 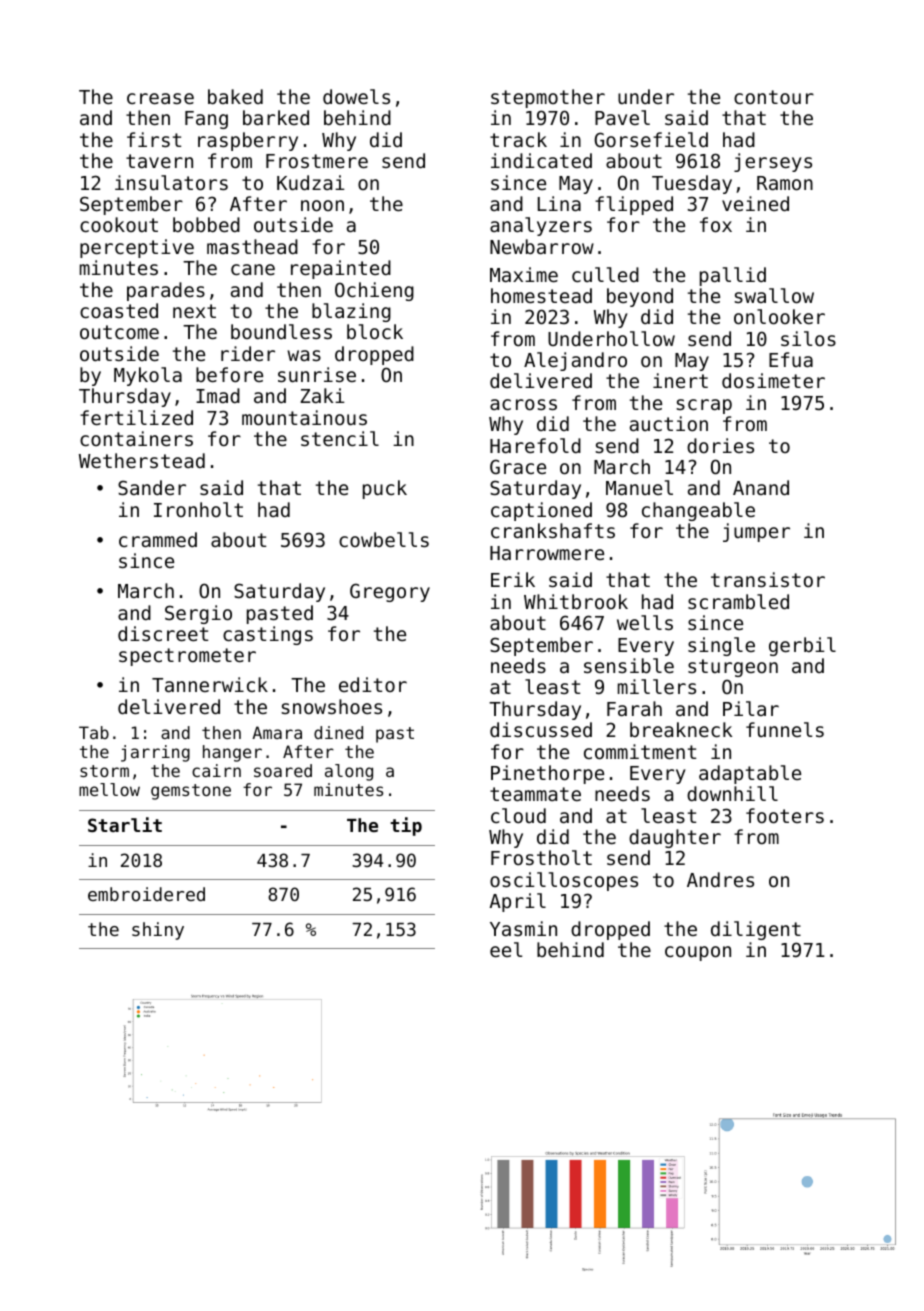 What do you see at coordinates (160, 98) in the document?
I see `crease` at bounding box center [160, 98].
